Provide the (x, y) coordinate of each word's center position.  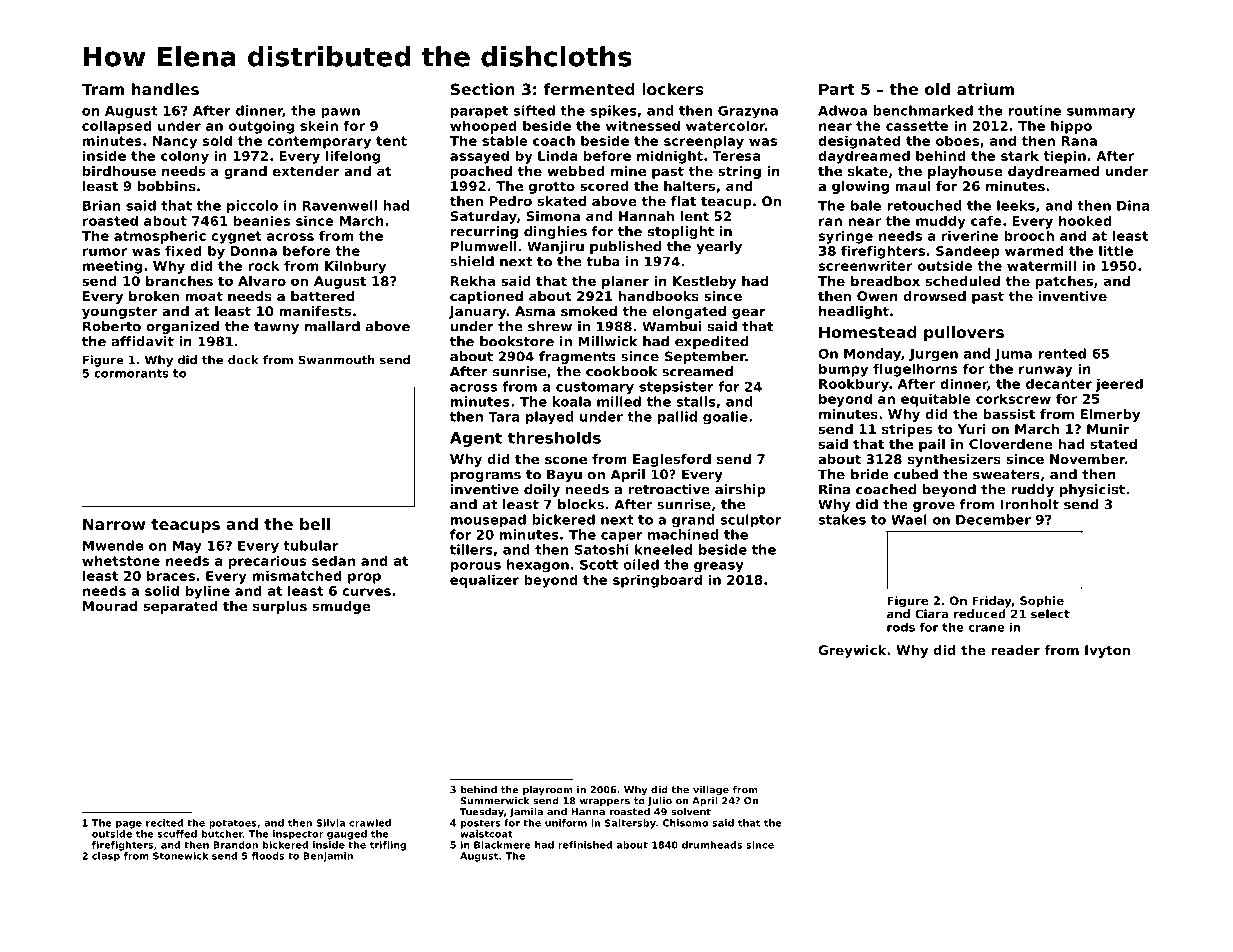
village (711, 791)
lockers (672, 89)
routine (1034, 110)
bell (315, 524)
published (625, 247)
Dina (1133, 205)
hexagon (538, 566)
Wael (909, 519)
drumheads (712, 845)
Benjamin (328, 857)
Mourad (110, 606)
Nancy (175, 142)
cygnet (236, 237)
